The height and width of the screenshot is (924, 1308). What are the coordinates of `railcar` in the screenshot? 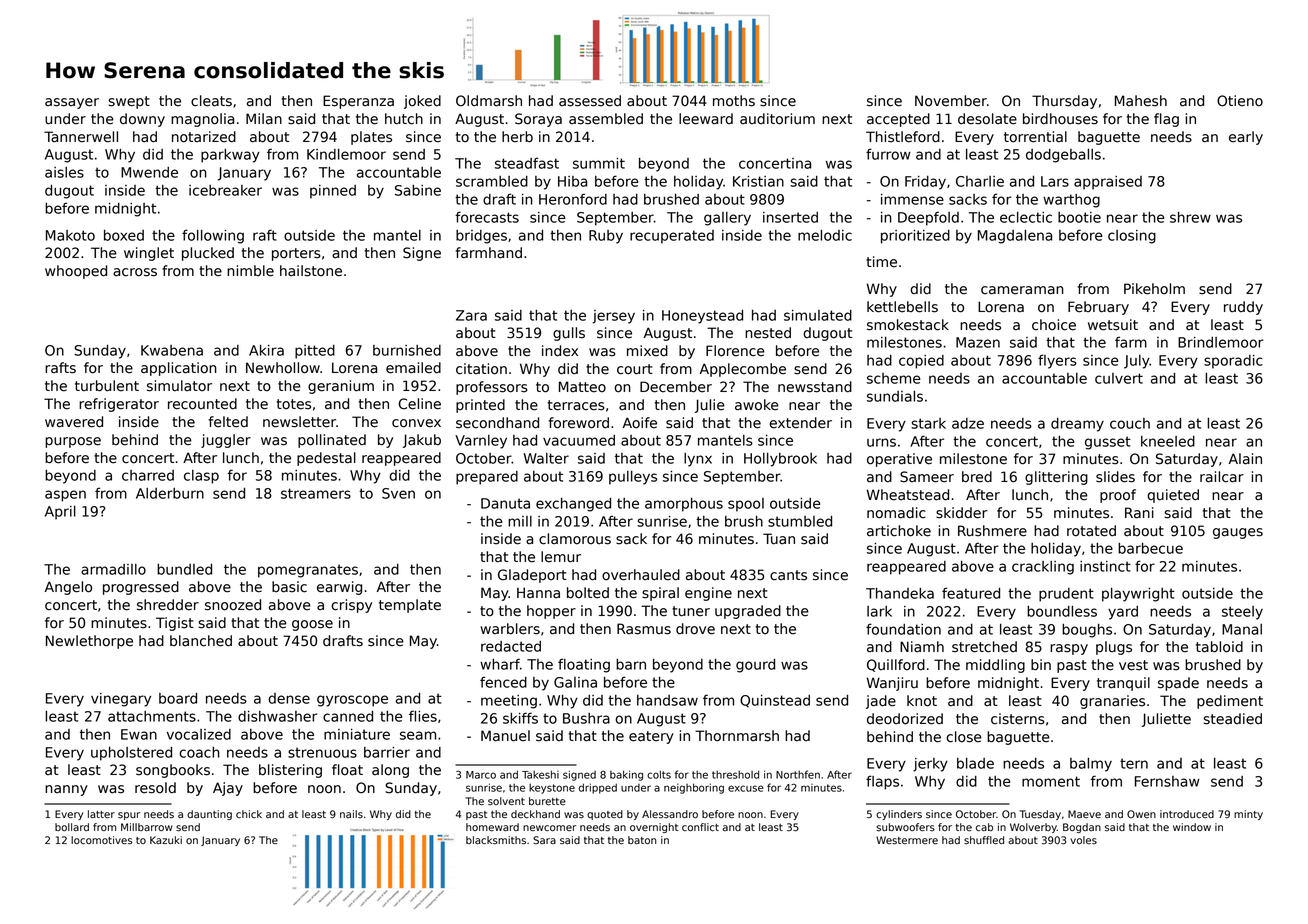 It's located at (1222, 477).
